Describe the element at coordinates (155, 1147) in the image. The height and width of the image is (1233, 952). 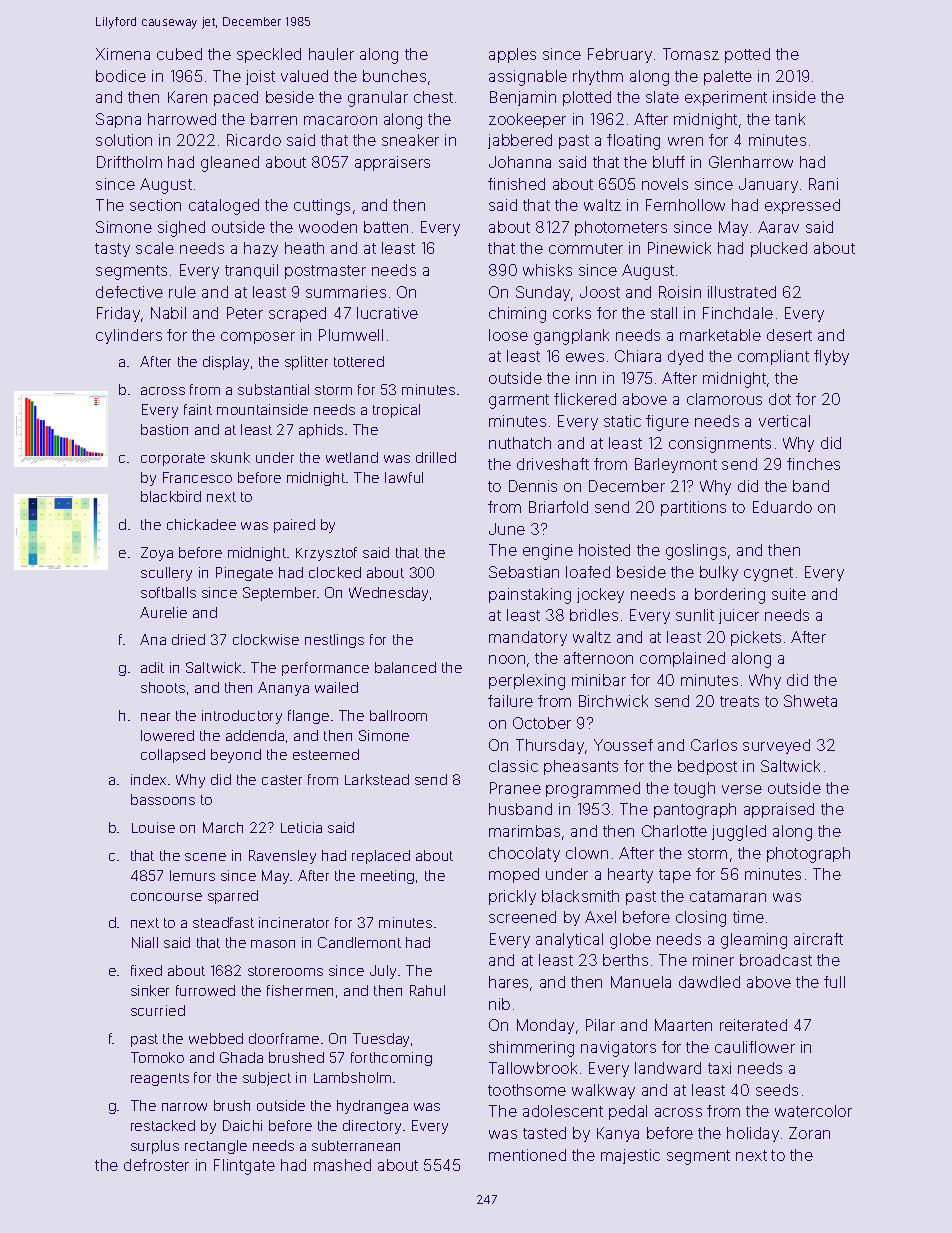
I see `surplus` at that location.
